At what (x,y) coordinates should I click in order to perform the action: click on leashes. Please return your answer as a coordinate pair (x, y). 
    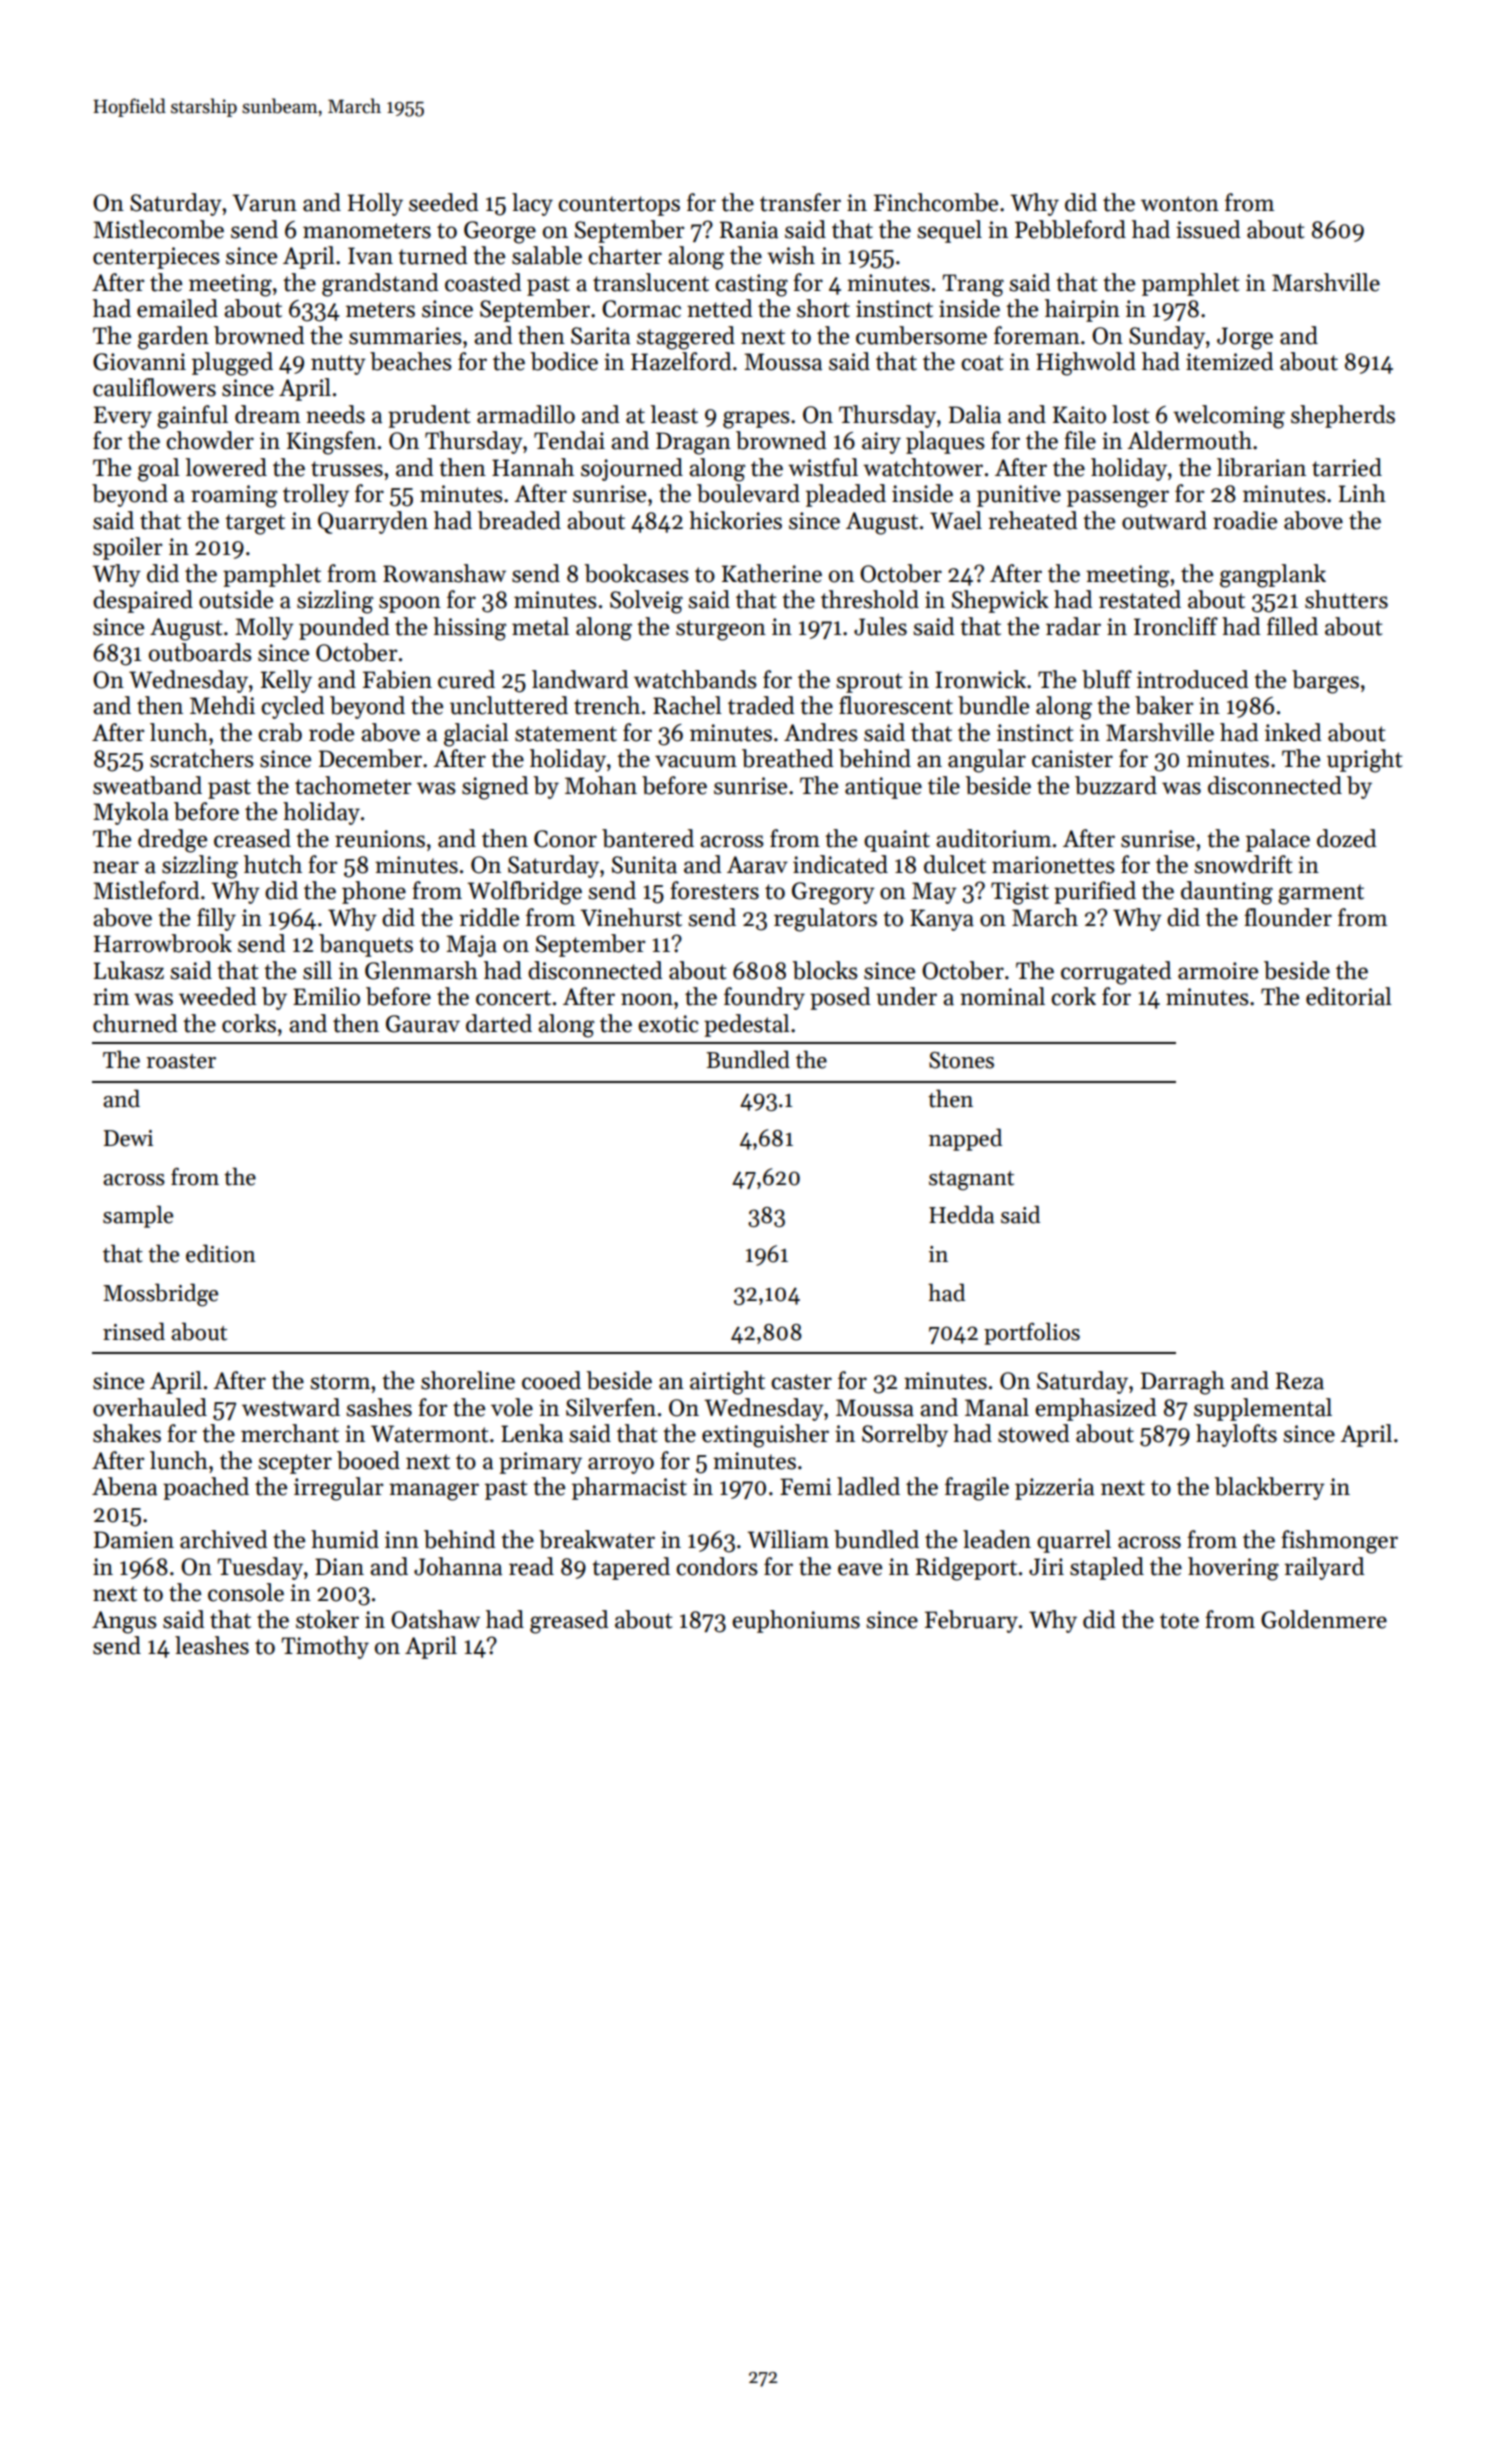
    Looking at the image, I should click on (212, 1645).
